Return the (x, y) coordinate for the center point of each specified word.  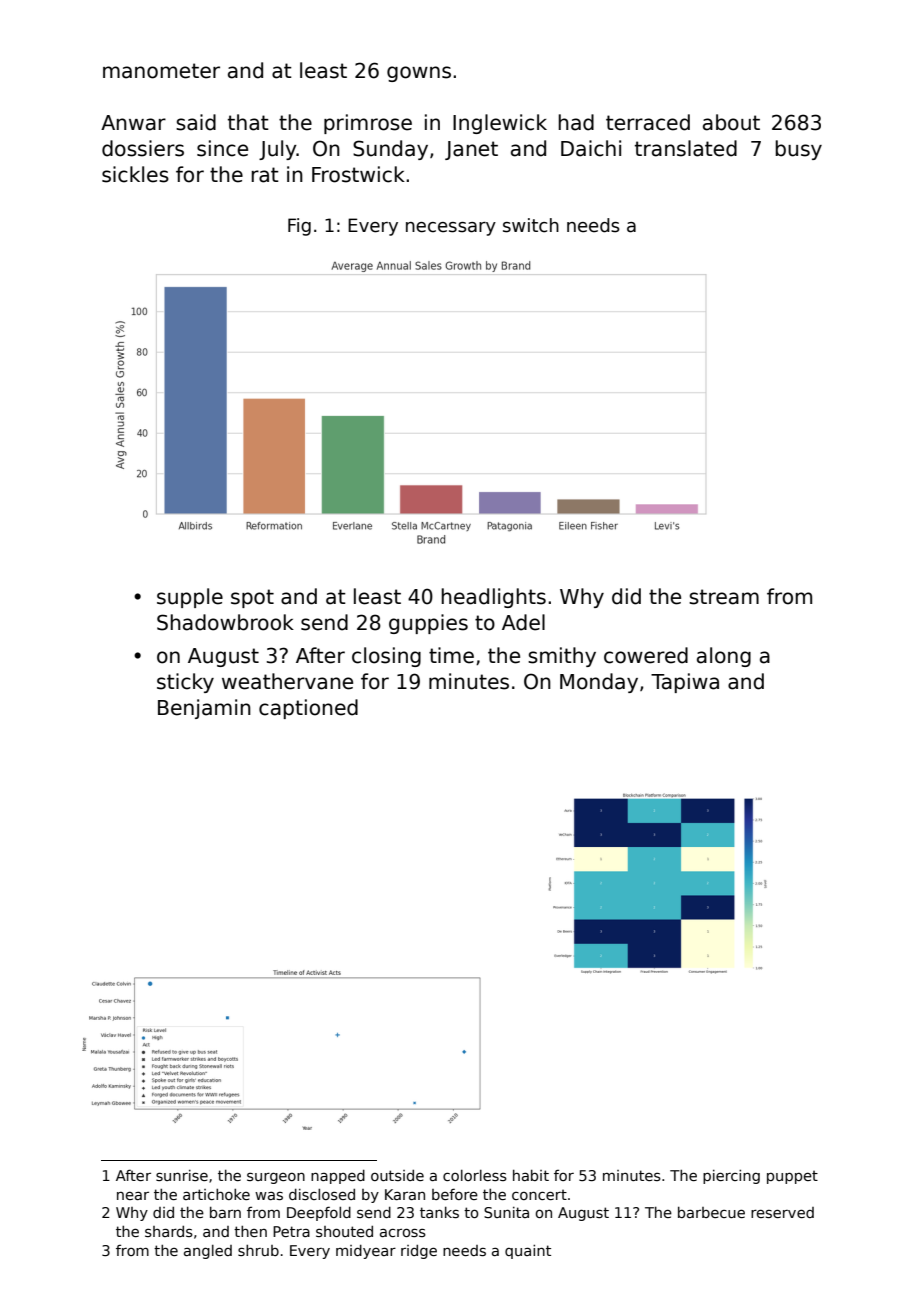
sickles (135, 174)
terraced (648, 122)
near (133, 1195)
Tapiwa (685, 683)
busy (798, 150)
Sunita (506, 1212)
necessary (451, 229)
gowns (419, 74)
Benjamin (204, 709)
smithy (562, 657)
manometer (161, 71)
